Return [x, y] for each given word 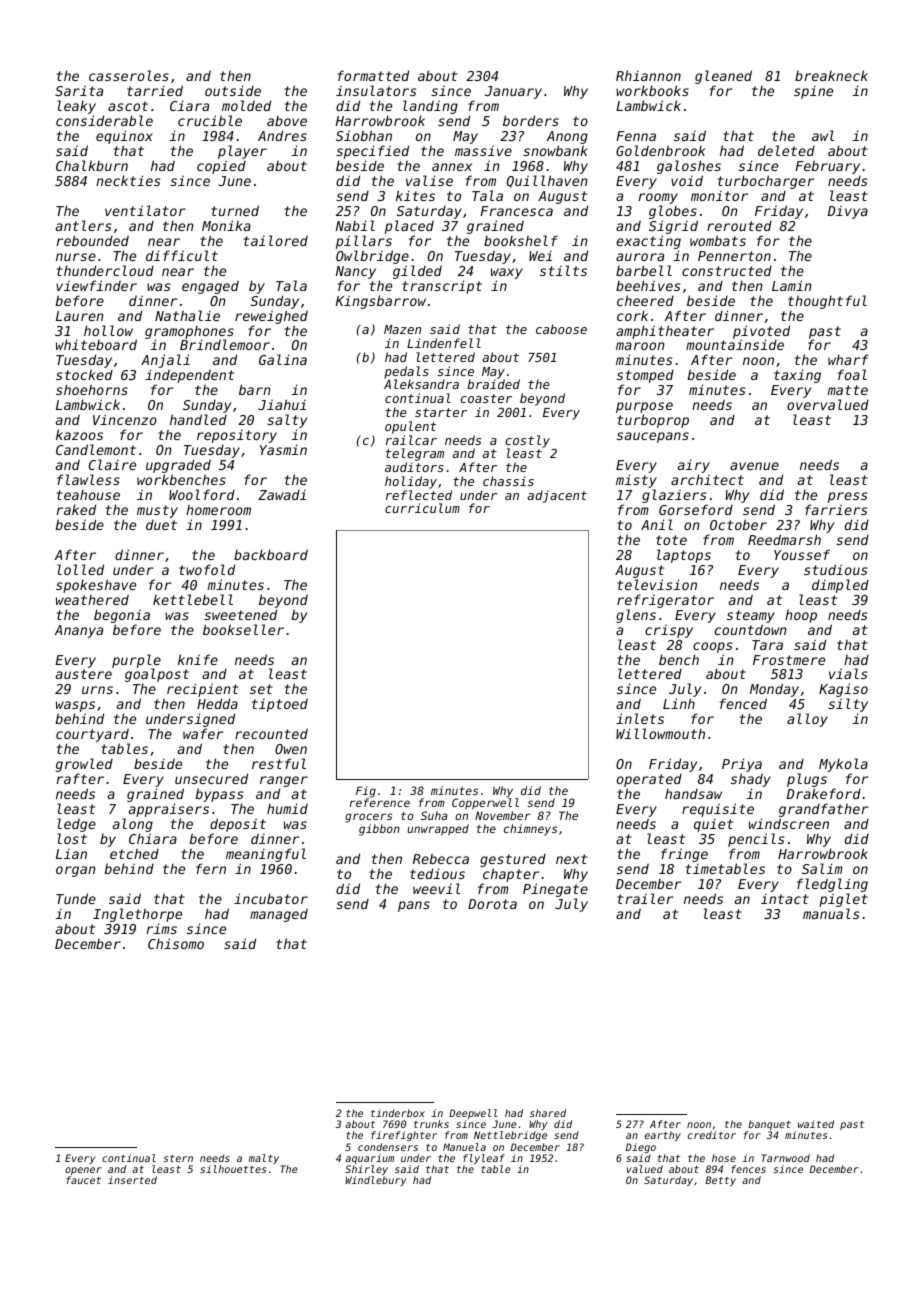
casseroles [129, 75]
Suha [434, 815]
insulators [376, 90]
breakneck [831, 75]
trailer [645, 898]
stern [178, 1158]
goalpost [157, 675]
